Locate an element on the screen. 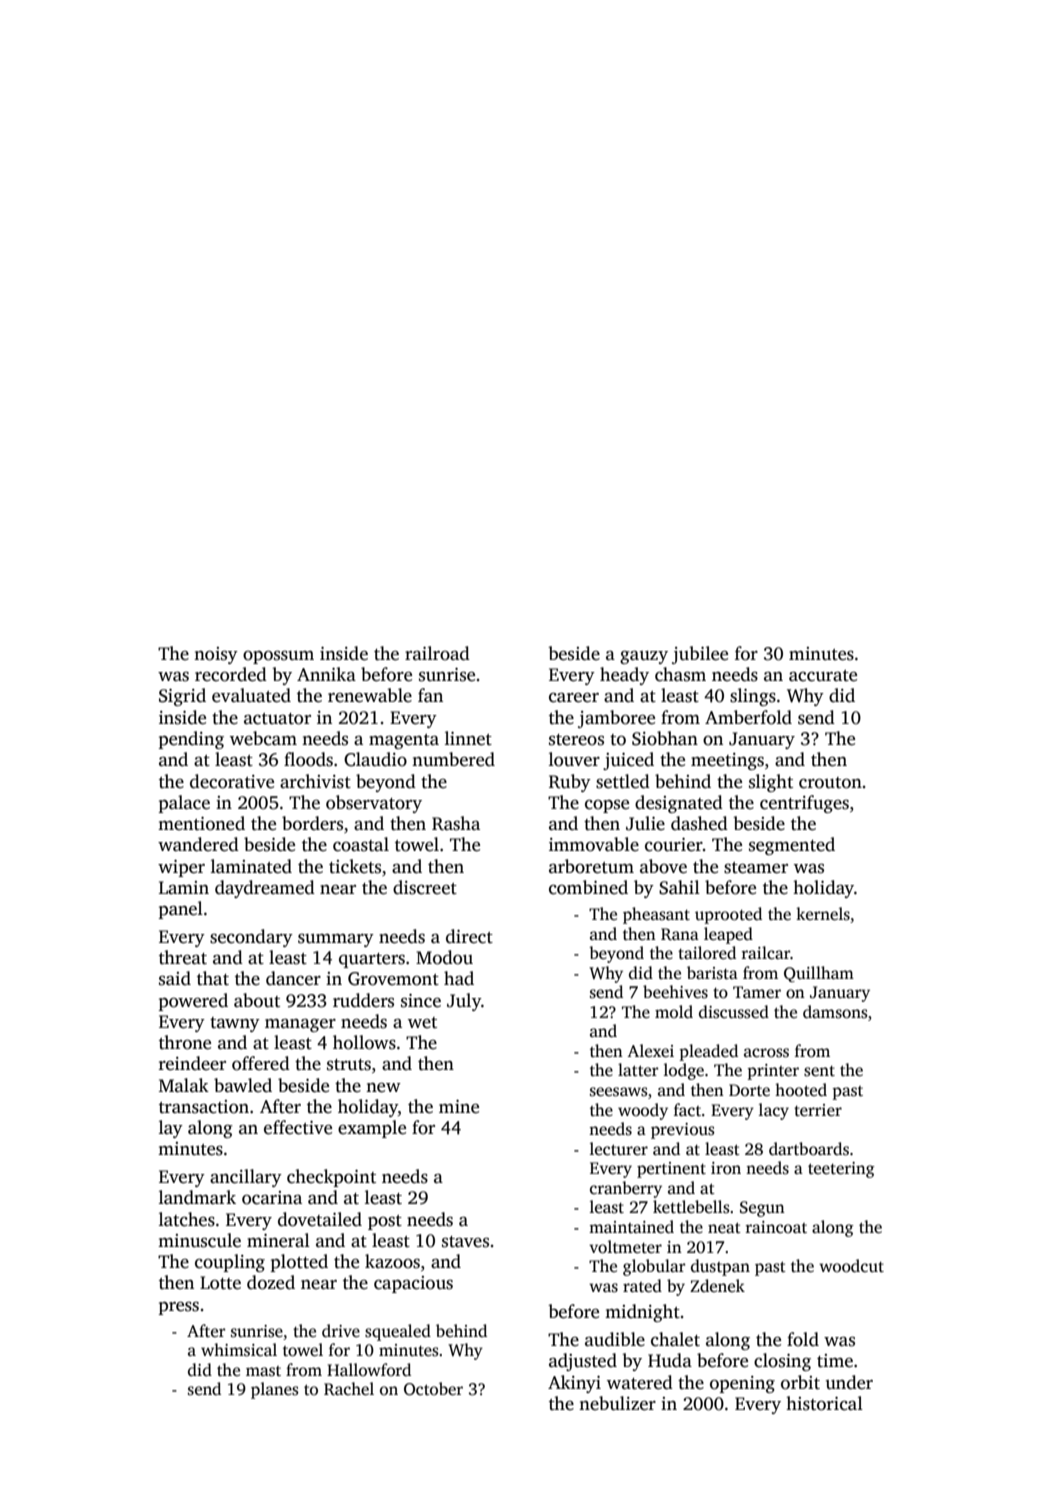 The height and width of the screenshot is (1511, 1044). direct is located at coordinates (469, 936).
